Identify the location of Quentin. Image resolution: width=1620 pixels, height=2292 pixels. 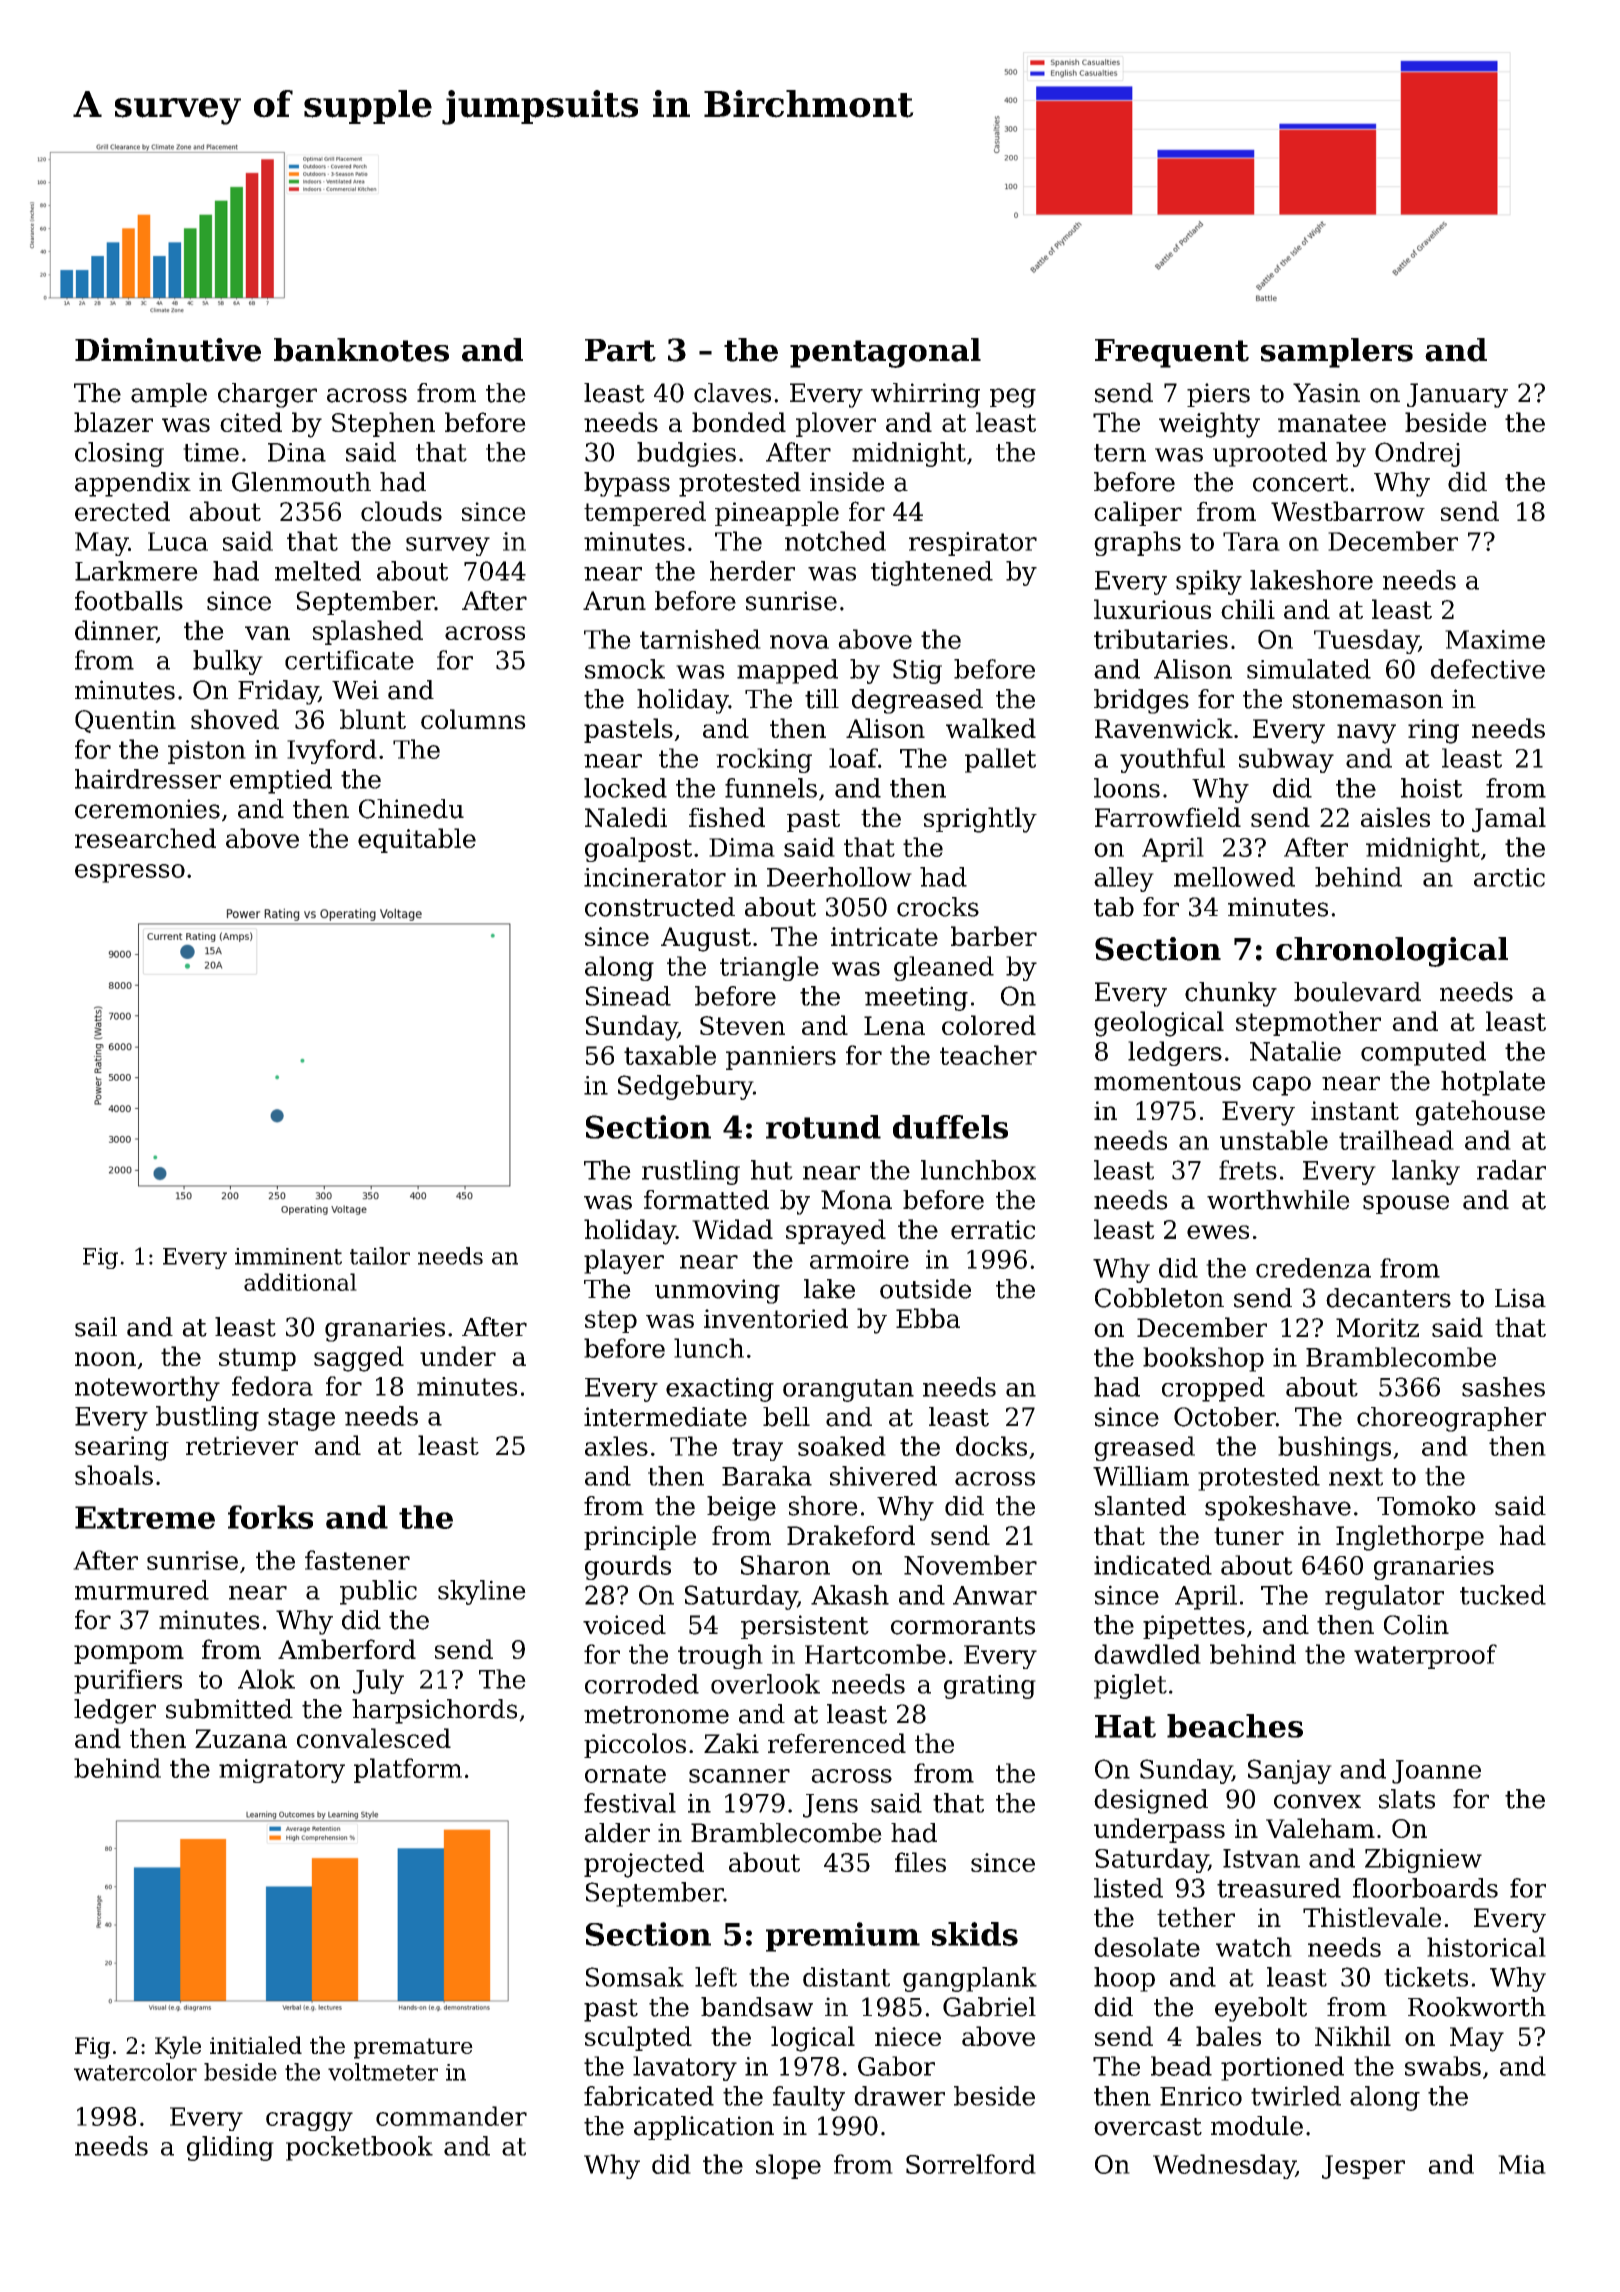
(125, 721).
